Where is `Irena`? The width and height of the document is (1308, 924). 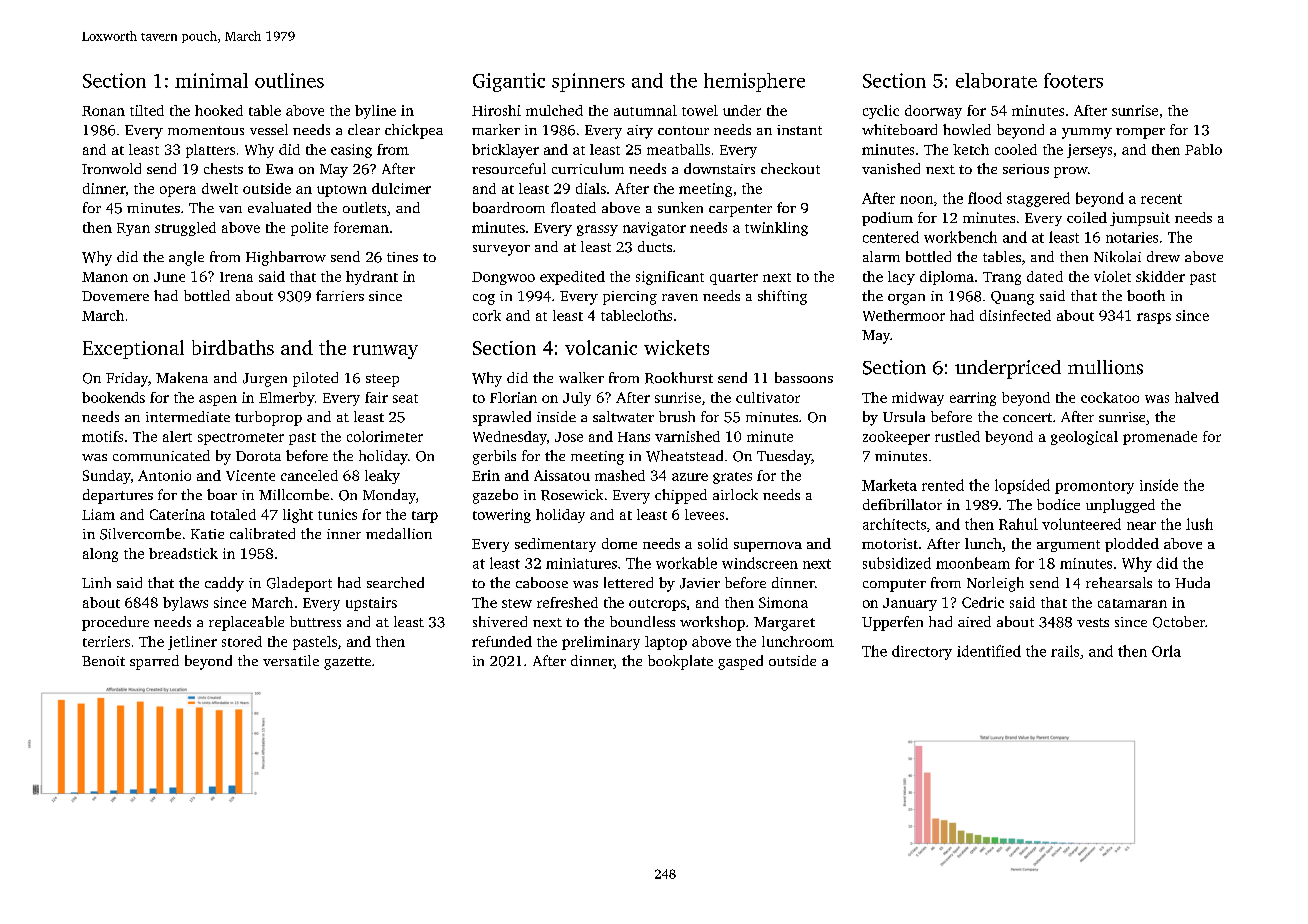
Irena is located at coordinates (236, 277).
